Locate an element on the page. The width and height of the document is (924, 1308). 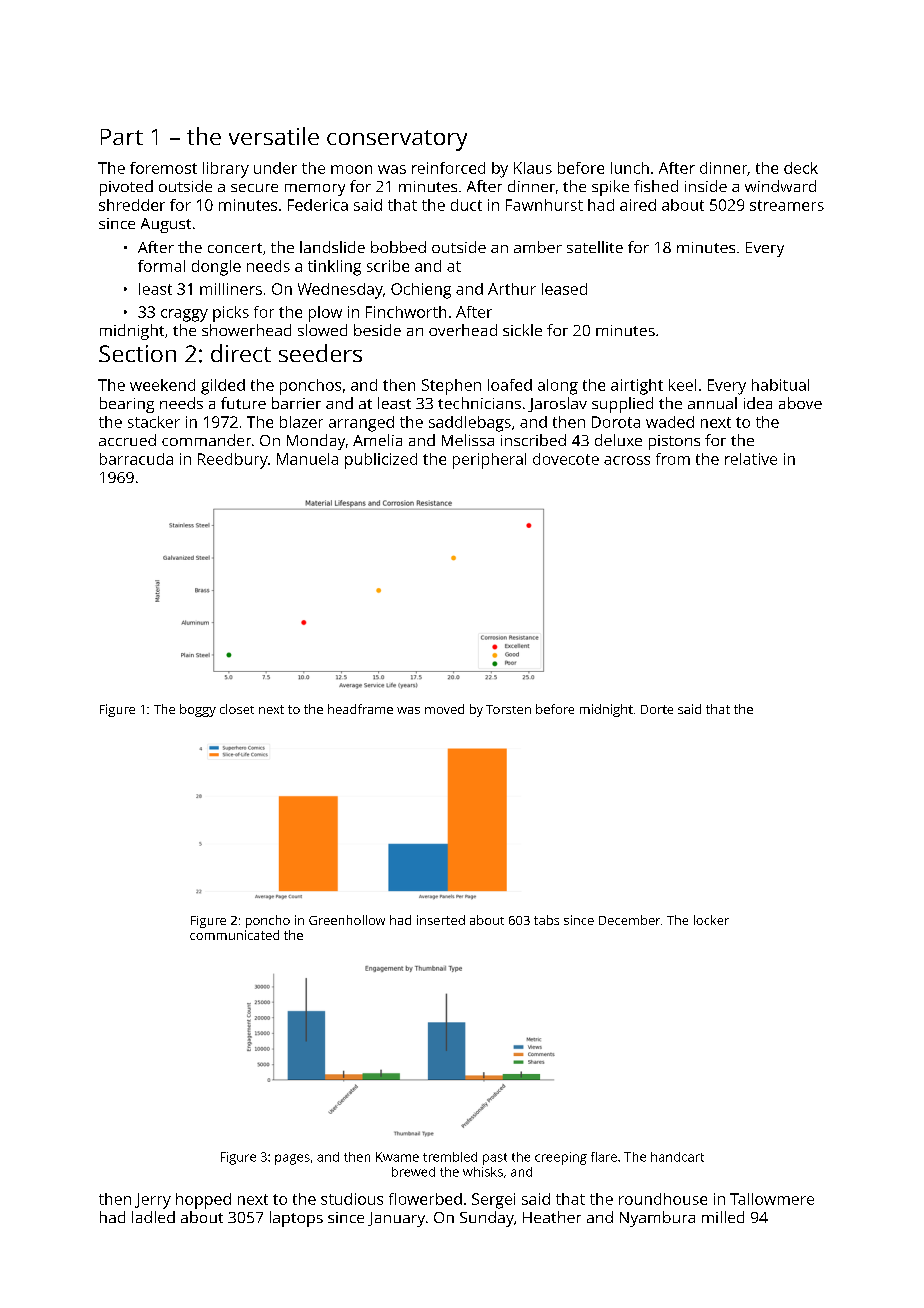
Torsten is located at coordinates (508, 709).
